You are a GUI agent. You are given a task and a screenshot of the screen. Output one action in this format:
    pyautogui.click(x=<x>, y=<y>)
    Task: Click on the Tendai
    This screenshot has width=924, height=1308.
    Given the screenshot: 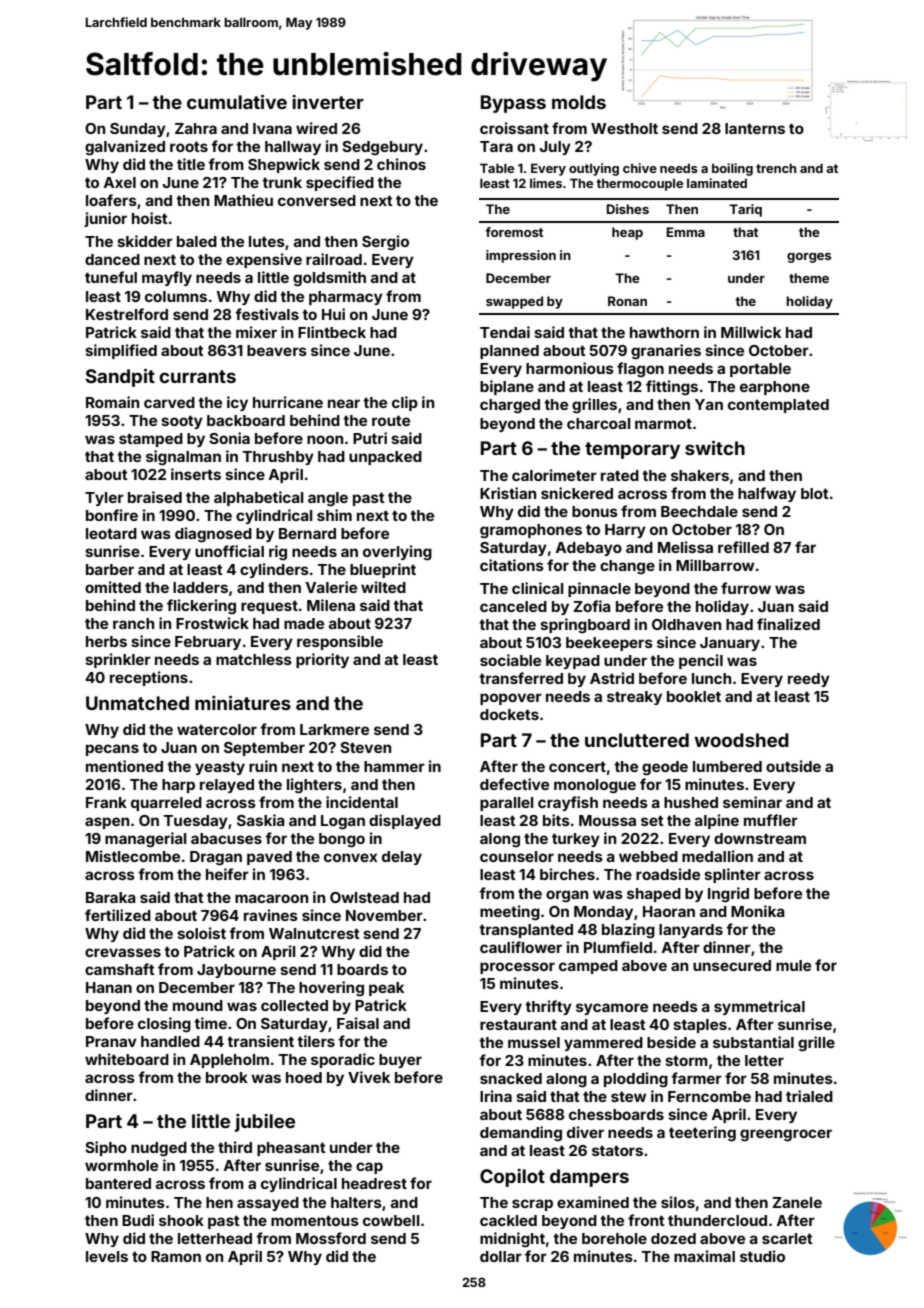 What is the action you would take?
    pyautogui.click(x=505, y=332)
